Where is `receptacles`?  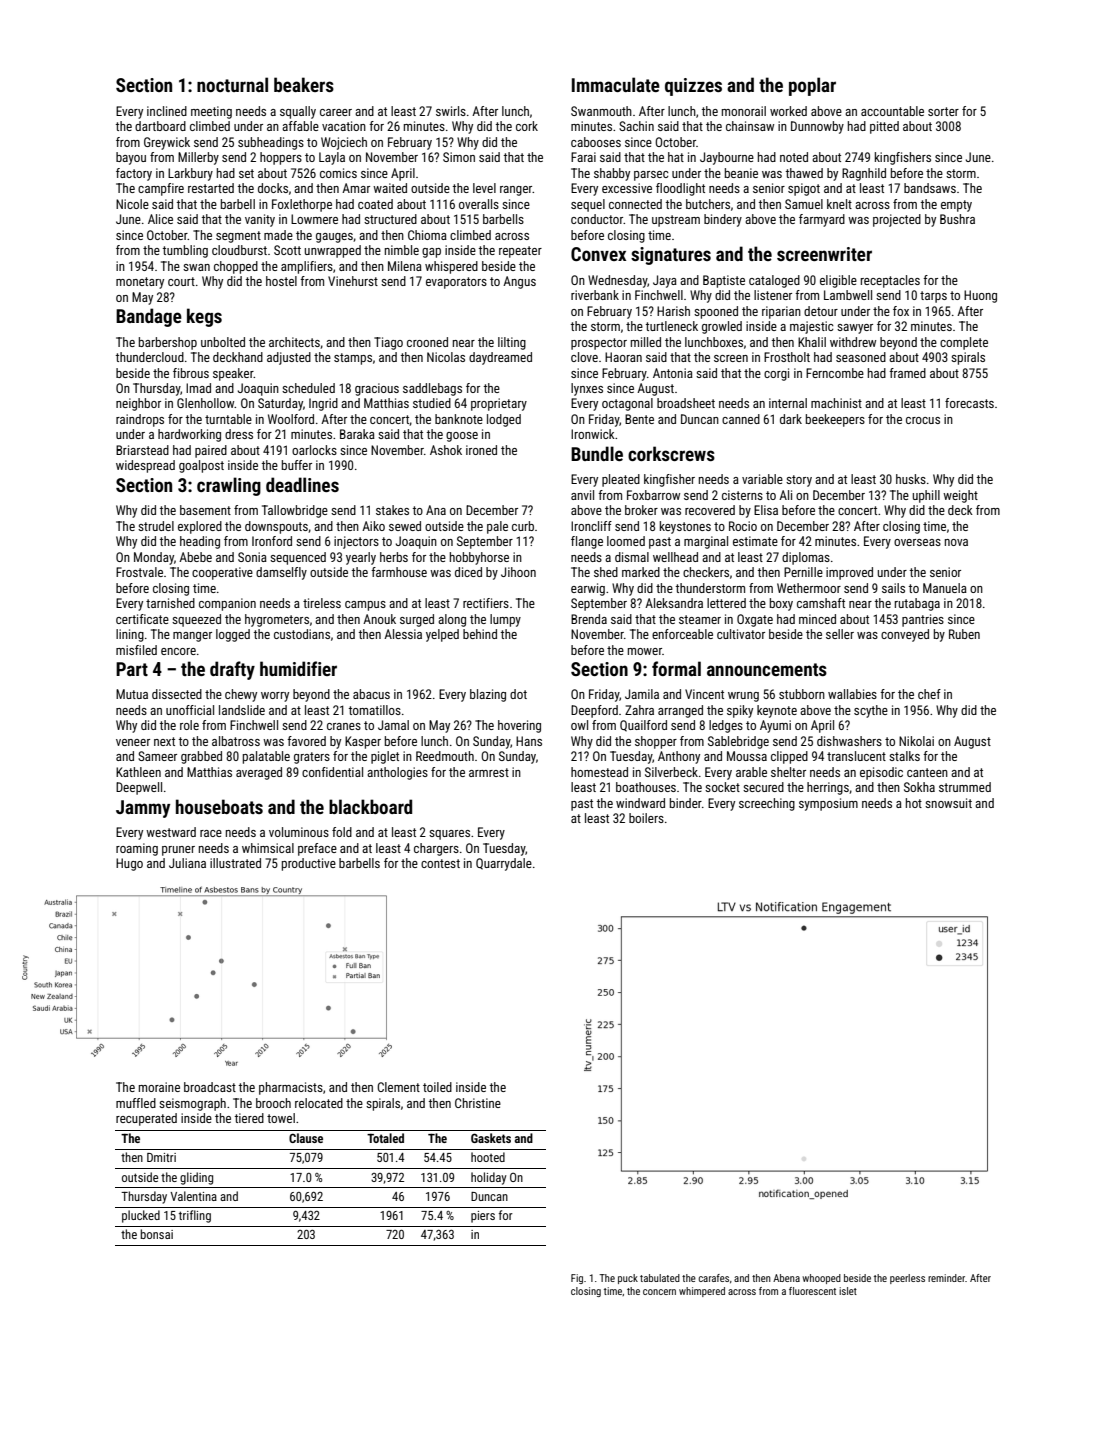
receptacles is located at coordinates (890, 281).
